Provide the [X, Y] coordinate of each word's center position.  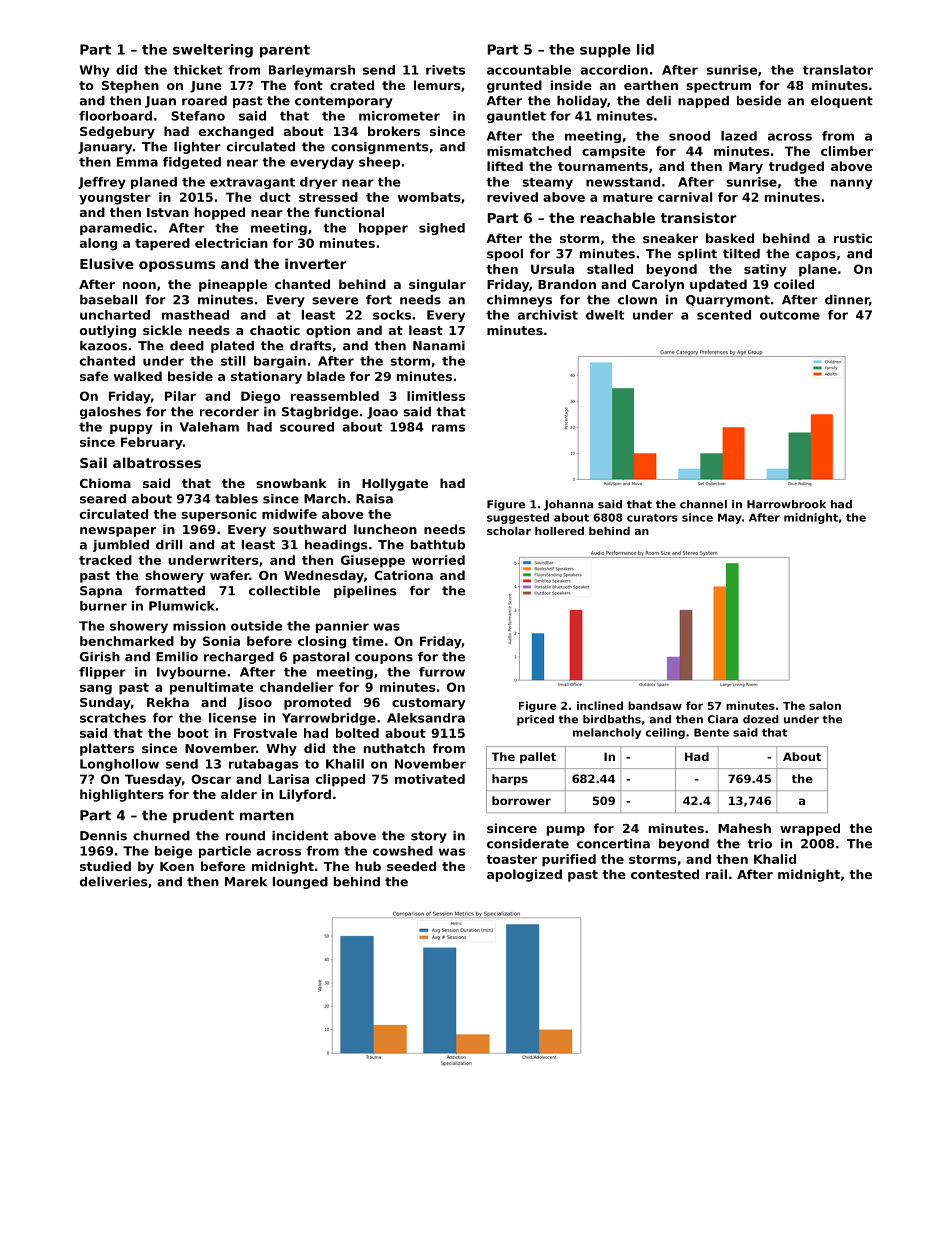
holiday [582, 102]
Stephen [130, 86]
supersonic [219, 515]
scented [724, 315]
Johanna [568, 505]
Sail [93, 462]
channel [703, 504]
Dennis [103, 836]
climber [847, 151]
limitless [436, 396]
